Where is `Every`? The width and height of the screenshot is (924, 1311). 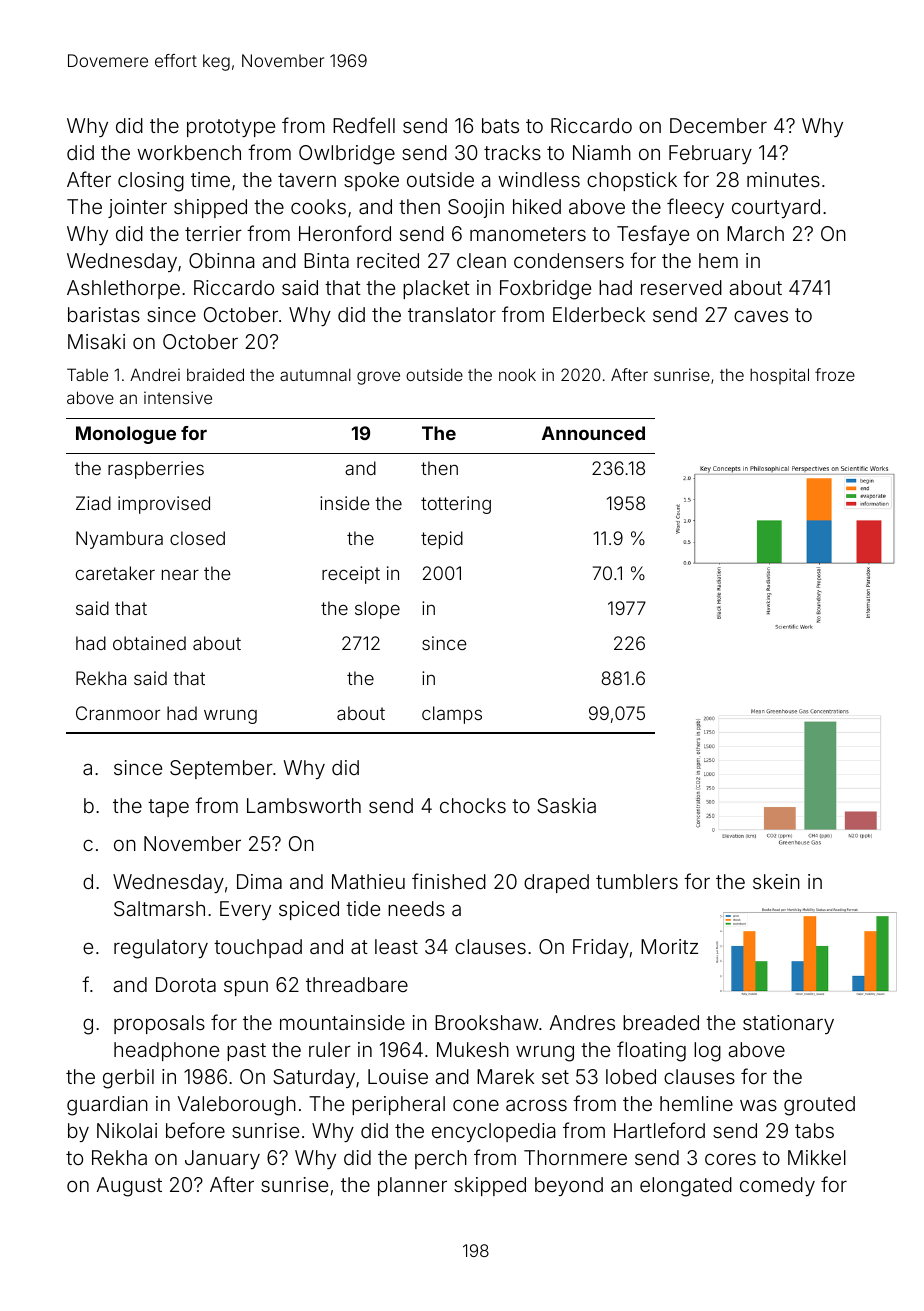
Every is located at coordinates (245, 910).
